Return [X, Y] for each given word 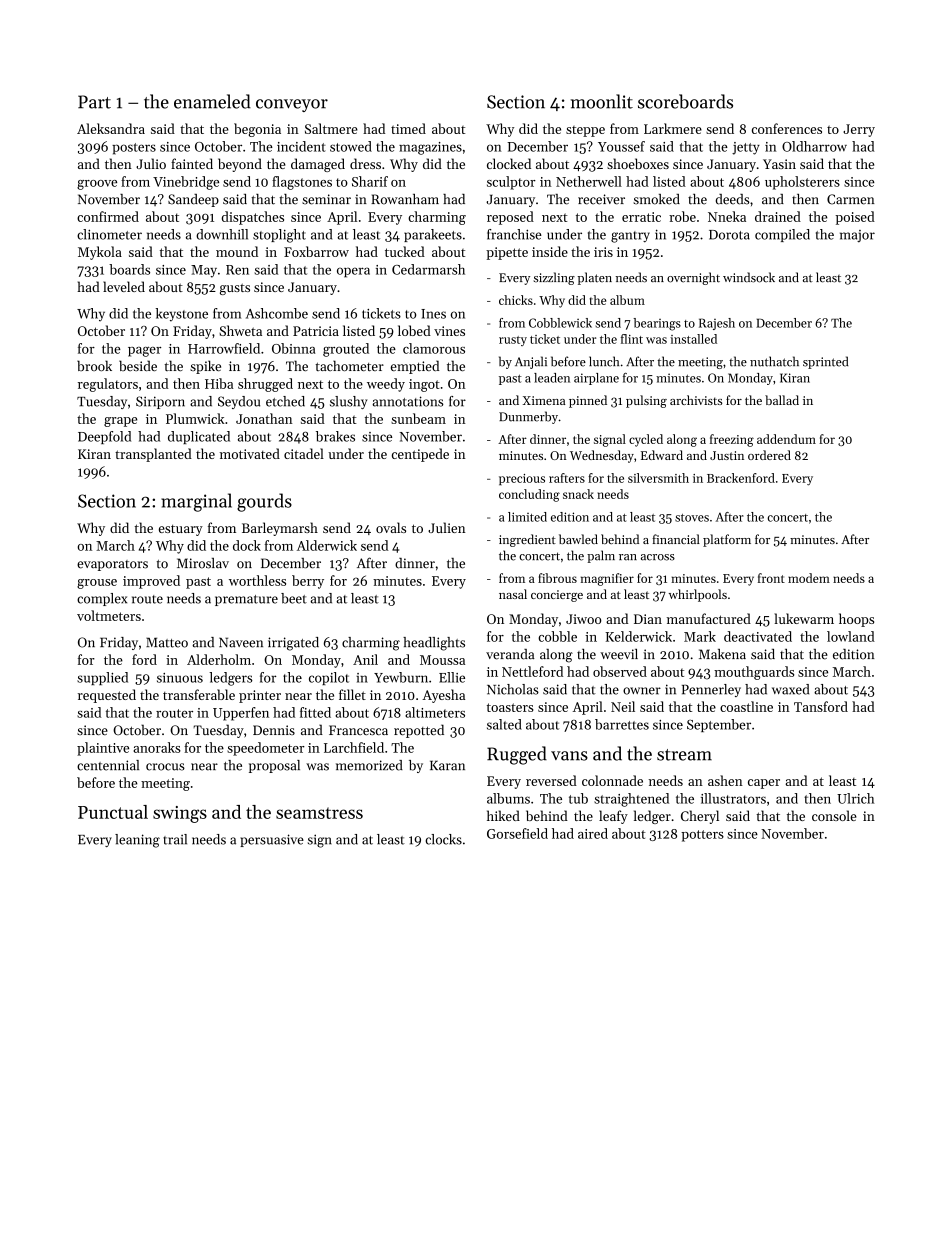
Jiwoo [583, 619]
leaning [137, 841]
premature [246, 600]
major [857, 236]
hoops [856, 620]
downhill [222, 234]
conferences [787, 128]
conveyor [292, 105]
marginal [196, 502]
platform [727, 540]
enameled [212, 101]
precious [522, 479]
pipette [507, 253]
